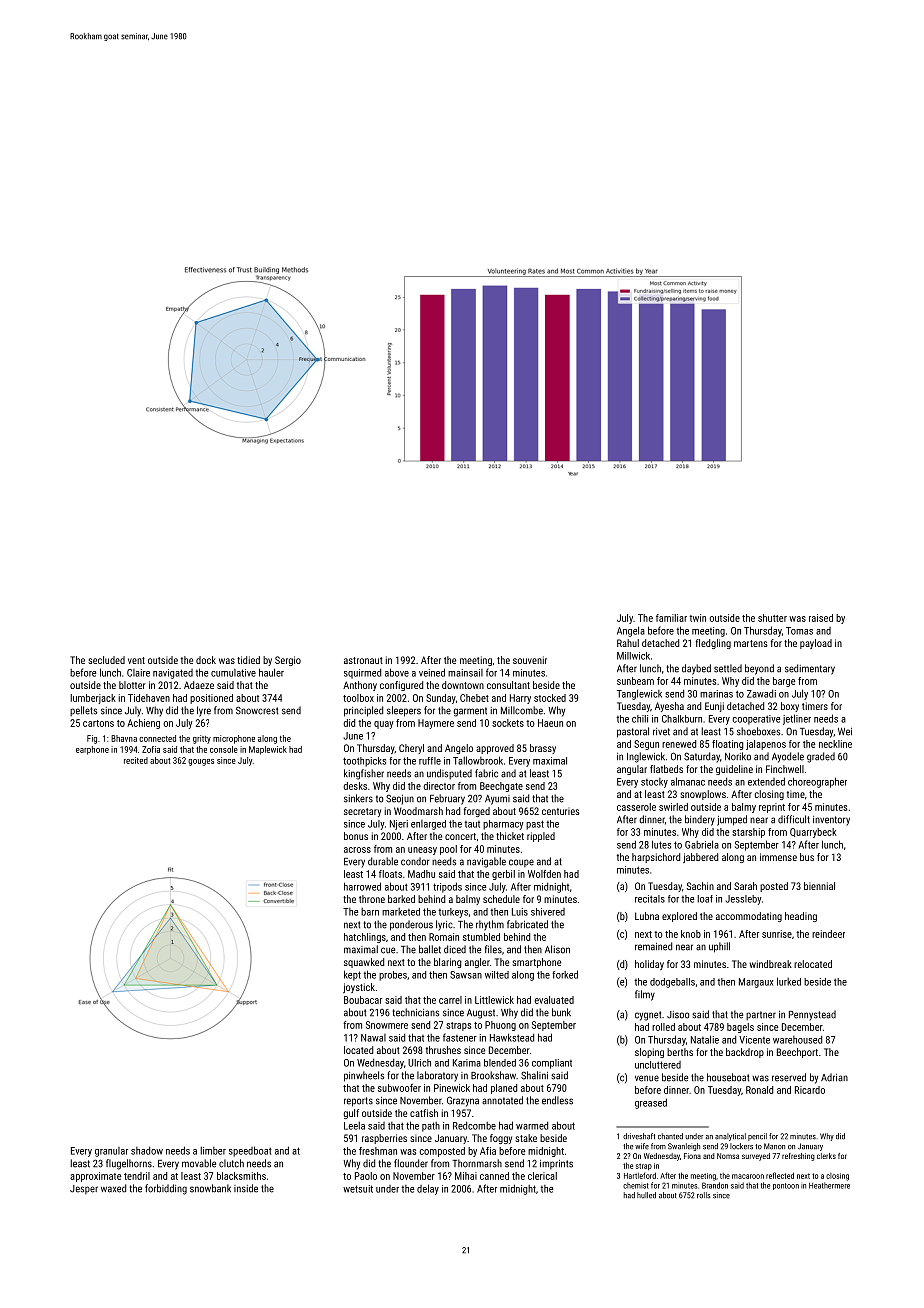  I want to click on Pennystead, so click(812, 1015).
